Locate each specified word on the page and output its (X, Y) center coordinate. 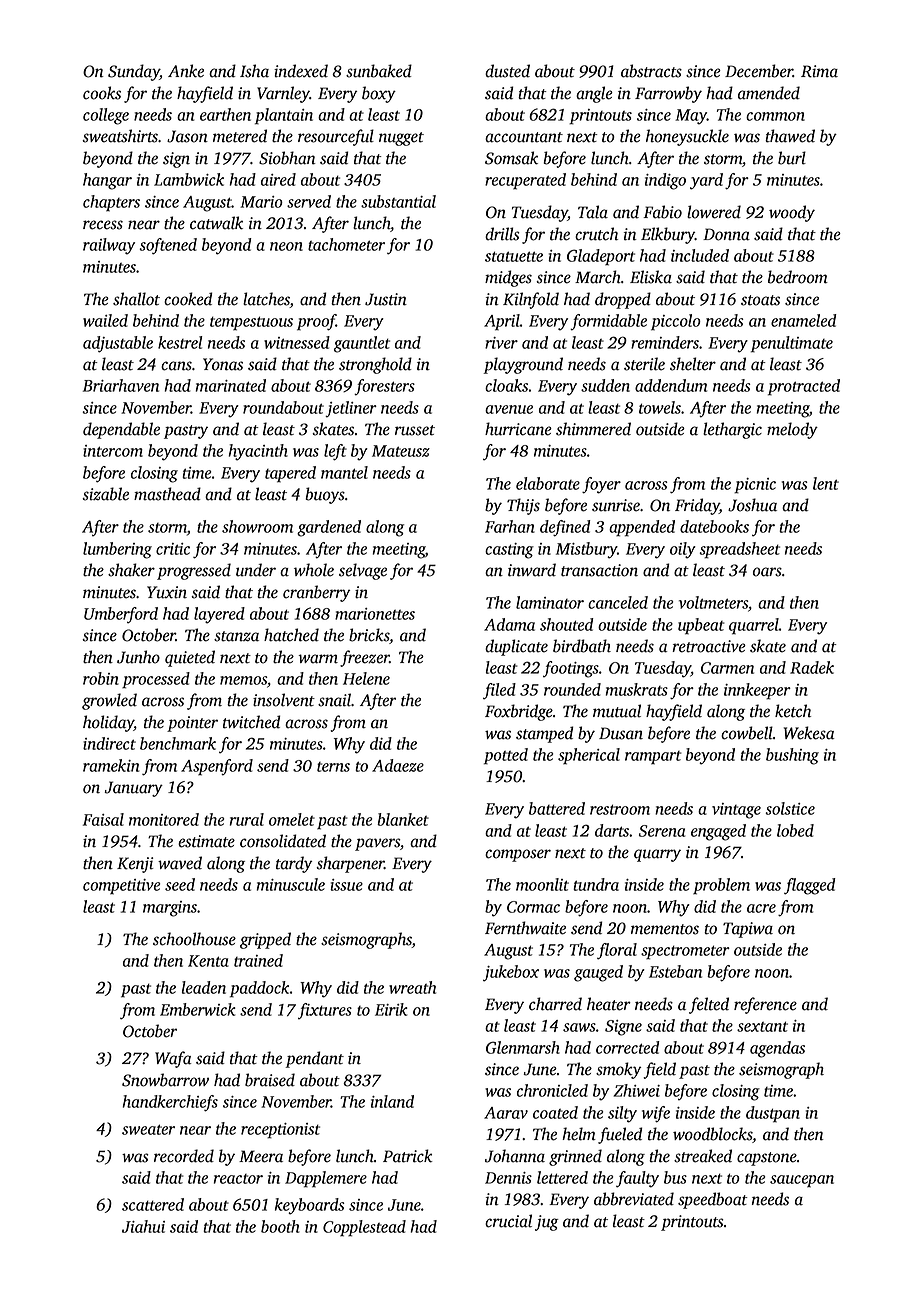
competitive (121, 887)
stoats (760, 300)
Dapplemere (326, 1179)
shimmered (593, 429)
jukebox (511, 973)
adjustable (118, 344)
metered (240, 136)
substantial (398, 201)
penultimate (792, 344)
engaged (718, 832)
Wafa (173, 1059)
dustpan (773, 1114)
